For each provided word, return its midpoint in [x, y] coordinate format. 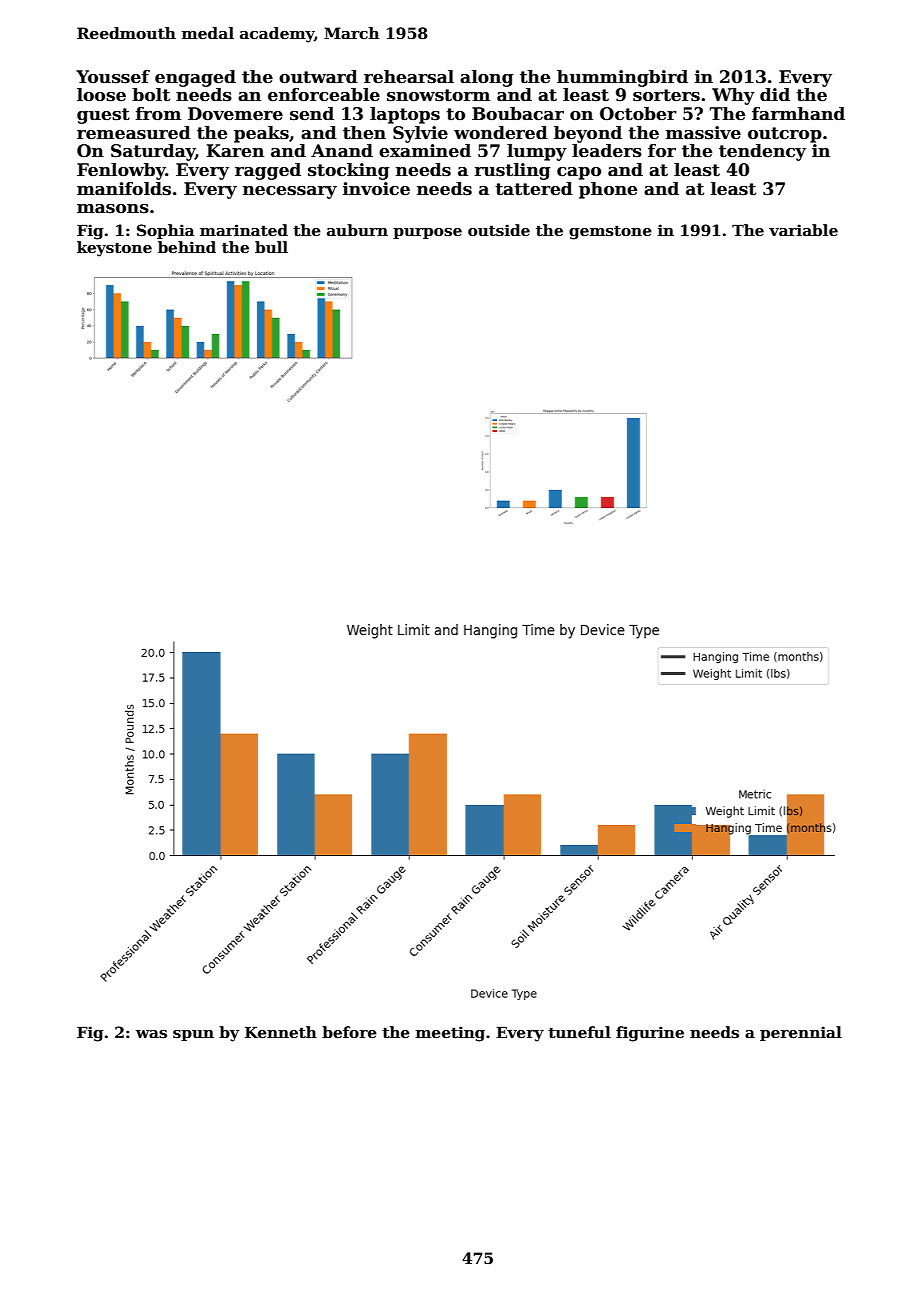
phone [608, 190]
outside [499, 230]
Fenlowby [121, 171]
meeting [450, 1034]
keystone [114, 249]
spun [193, 1035]
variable [803, 230]
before [349, 1032]
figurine [650, 1034]
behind [187, 247]
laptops [405, 115]
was [151, 1034]
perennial [801, 1033]
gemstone [610, 232]
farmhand [798, 114]
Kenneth [281, 1032]
